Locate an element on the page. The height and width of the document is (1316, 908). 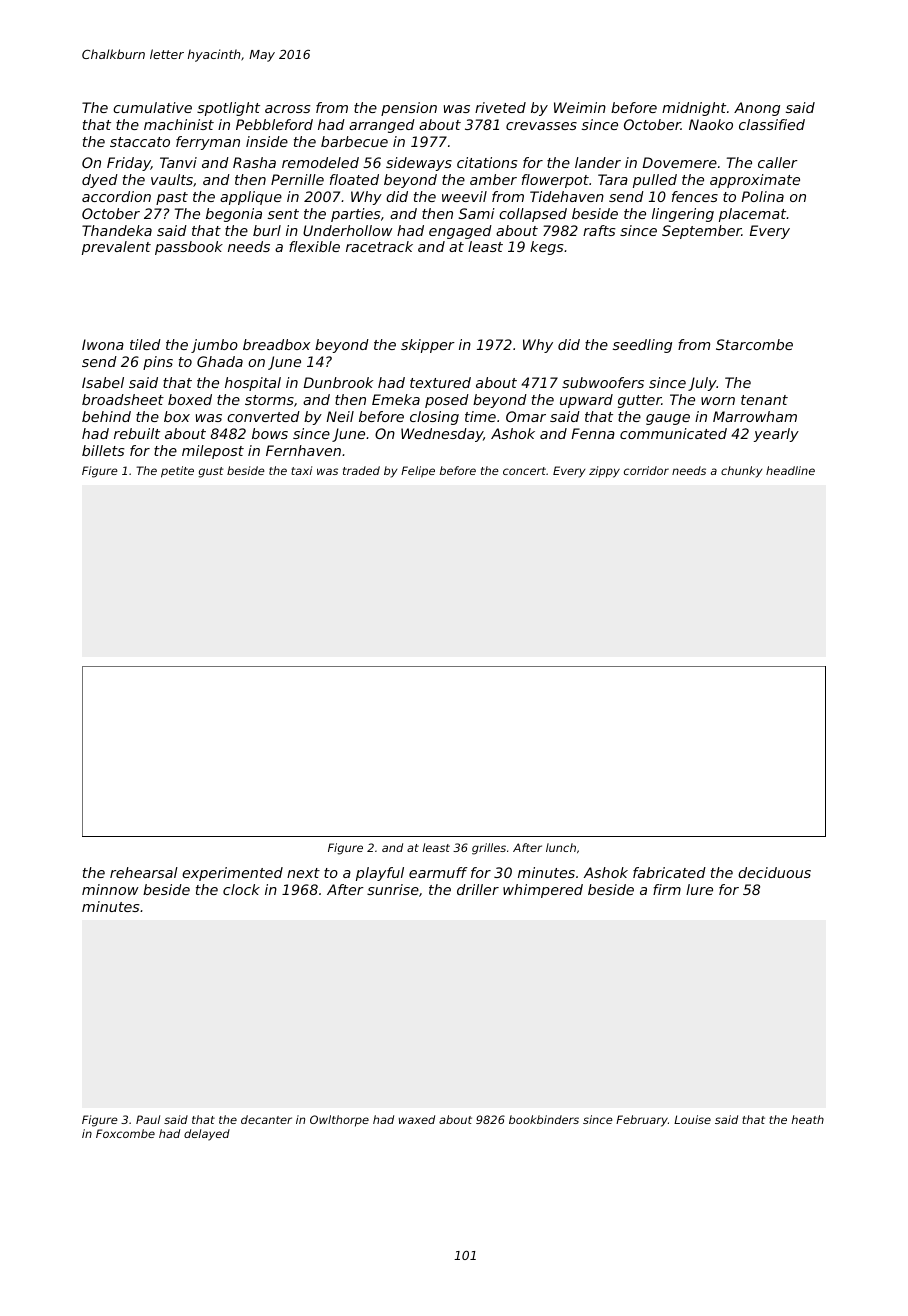
breadbox is located at coordinates (276, 344).
